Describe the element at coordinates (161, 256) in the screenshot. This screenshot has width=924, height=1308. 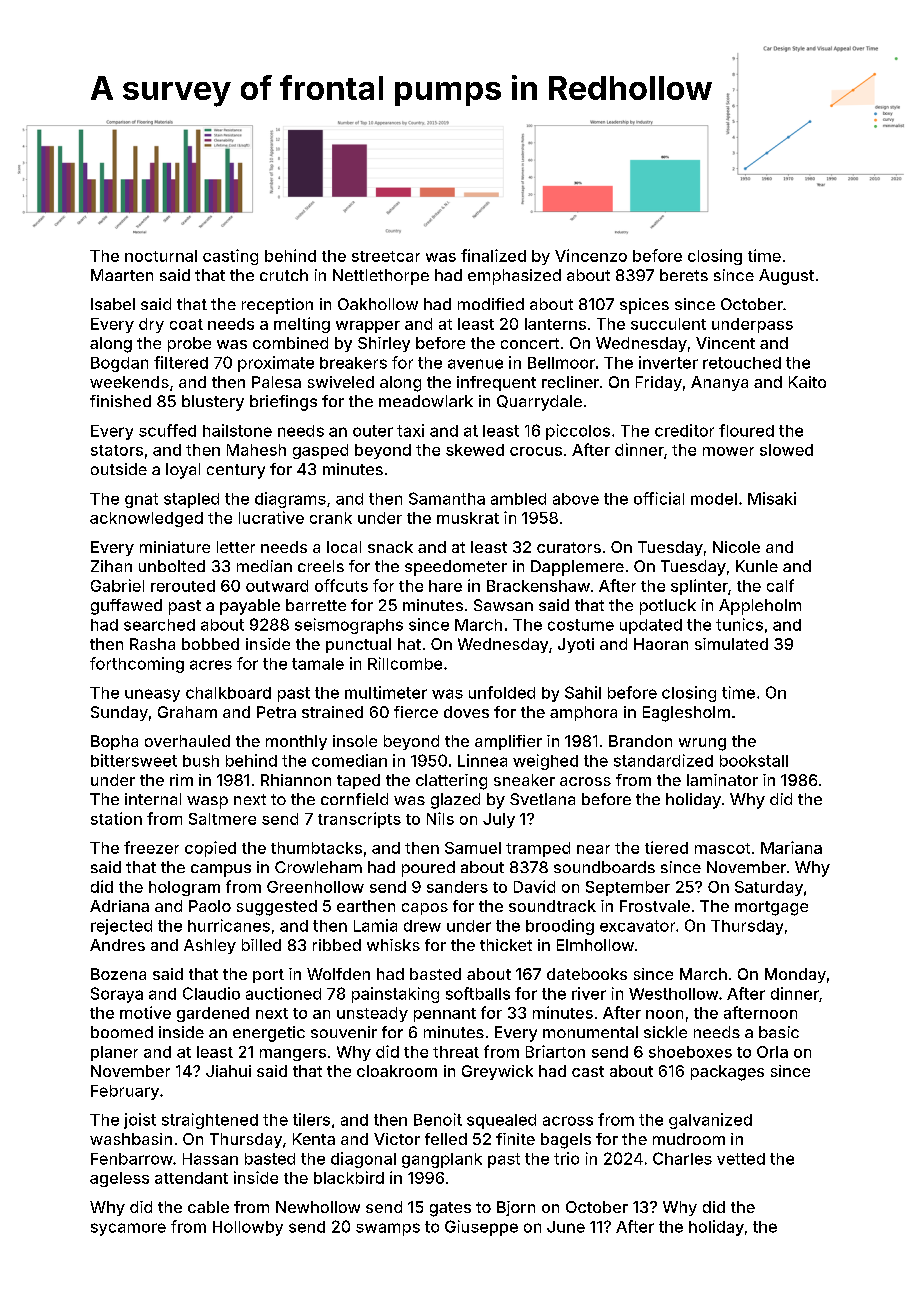
I see `nocturnal` at that location.
